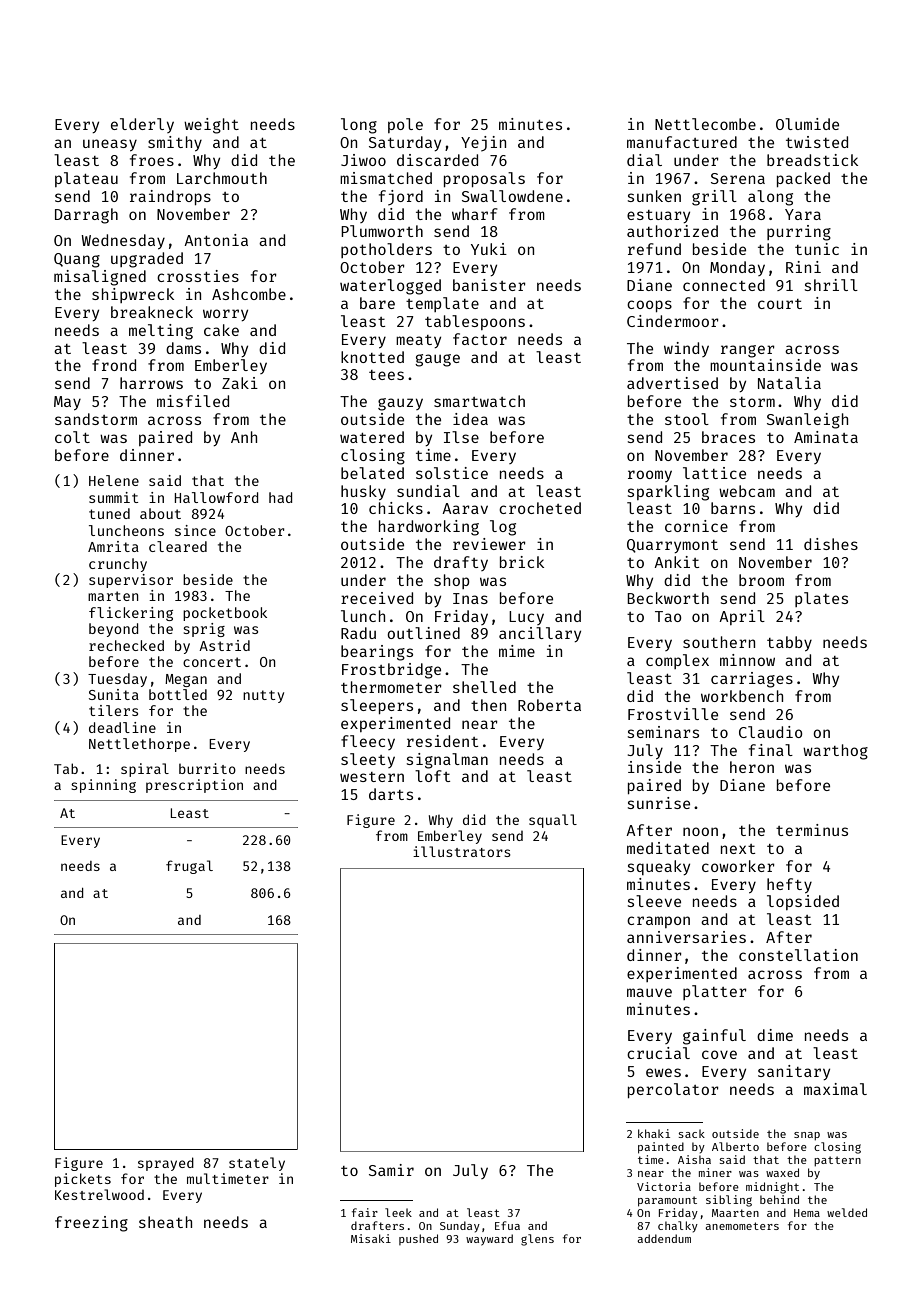 The height and width of the image is (1308, 924). Describe the element at coordinates (714, 198) in the image. I see `grill` at that location.
